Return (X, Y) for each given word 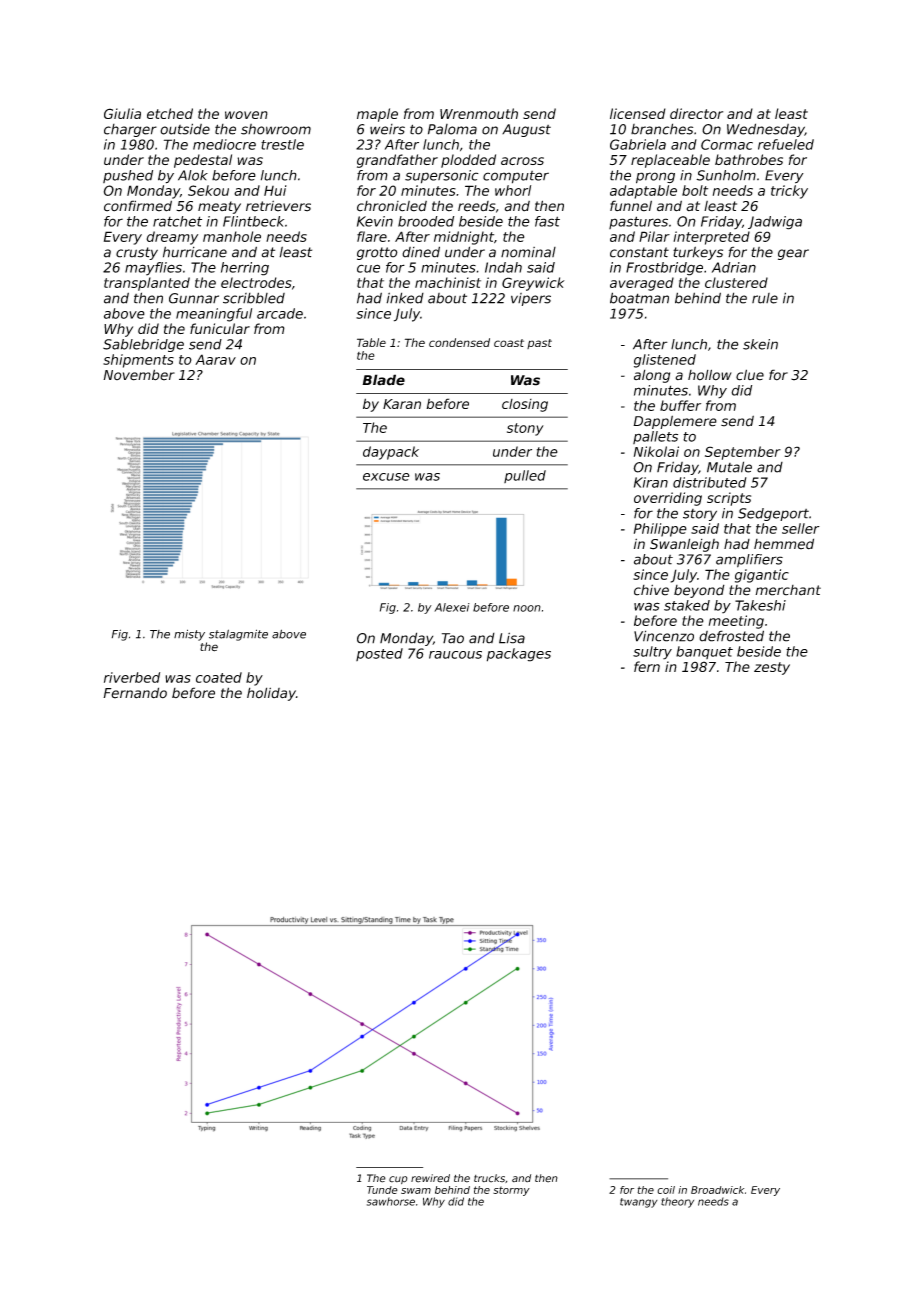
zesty (772, 668)
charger (130, 130)
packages (519, 655)
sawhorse (391, 1201)
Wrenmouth (479, 113)
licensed (638, 113)
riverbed (132, 677)
